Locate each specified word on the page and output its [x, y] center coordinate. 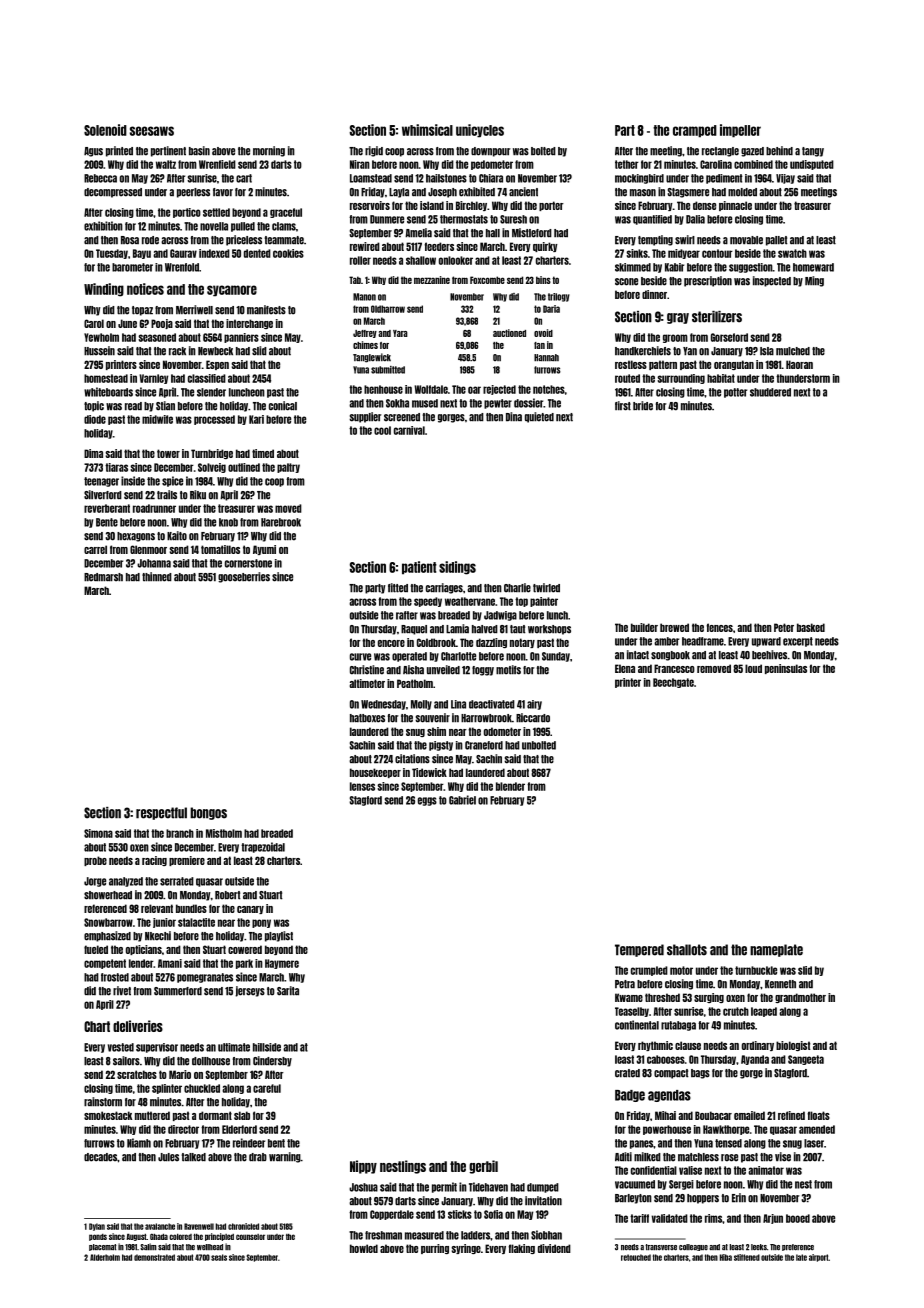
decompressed [113, 193]
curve [360, 657]
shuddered [770, 392]
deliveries [138, 1026]
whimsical [427, 130]
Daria [551, 309]
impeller [740, 131]
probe [95, 861]
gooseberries [244, 577]
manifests [266, 310]
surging [709, 998]
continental [637, 1025]
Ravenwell [199, 1226]
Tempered [639, 950]
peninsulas [786, 669]
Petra [625, 984]
